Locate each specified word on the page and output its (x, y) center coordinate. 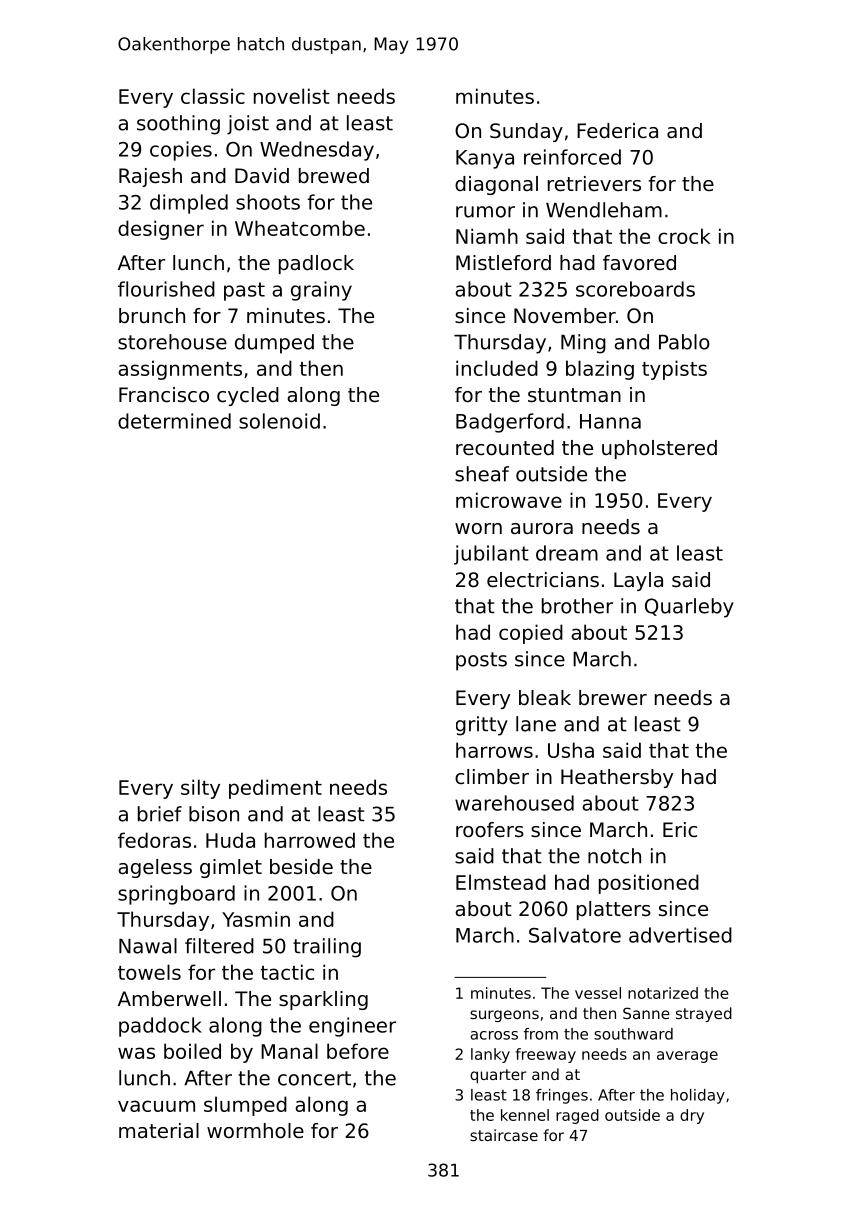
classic (213, 96)
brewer (613, 698)
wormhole (255, 1131)
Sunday (526, 132)
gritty (482, 726)
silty (200, 789)
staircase (504, 1135)
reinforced (572, 157)
